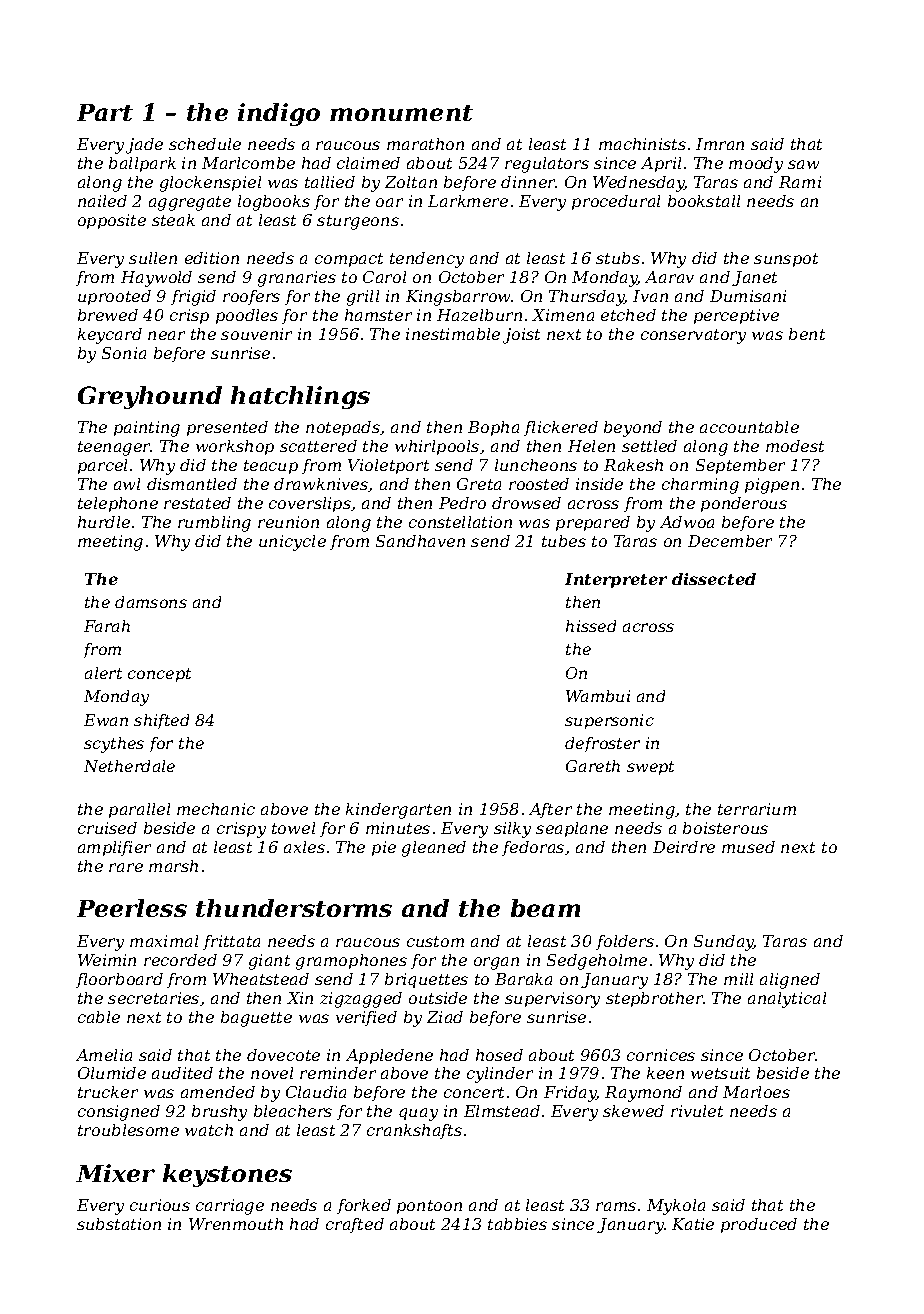 The height and width of the page is (1314, 924). What do you see at coordinates (129, 766) in the page?
I see `Netherdale` at bounding box center [129, 766].
